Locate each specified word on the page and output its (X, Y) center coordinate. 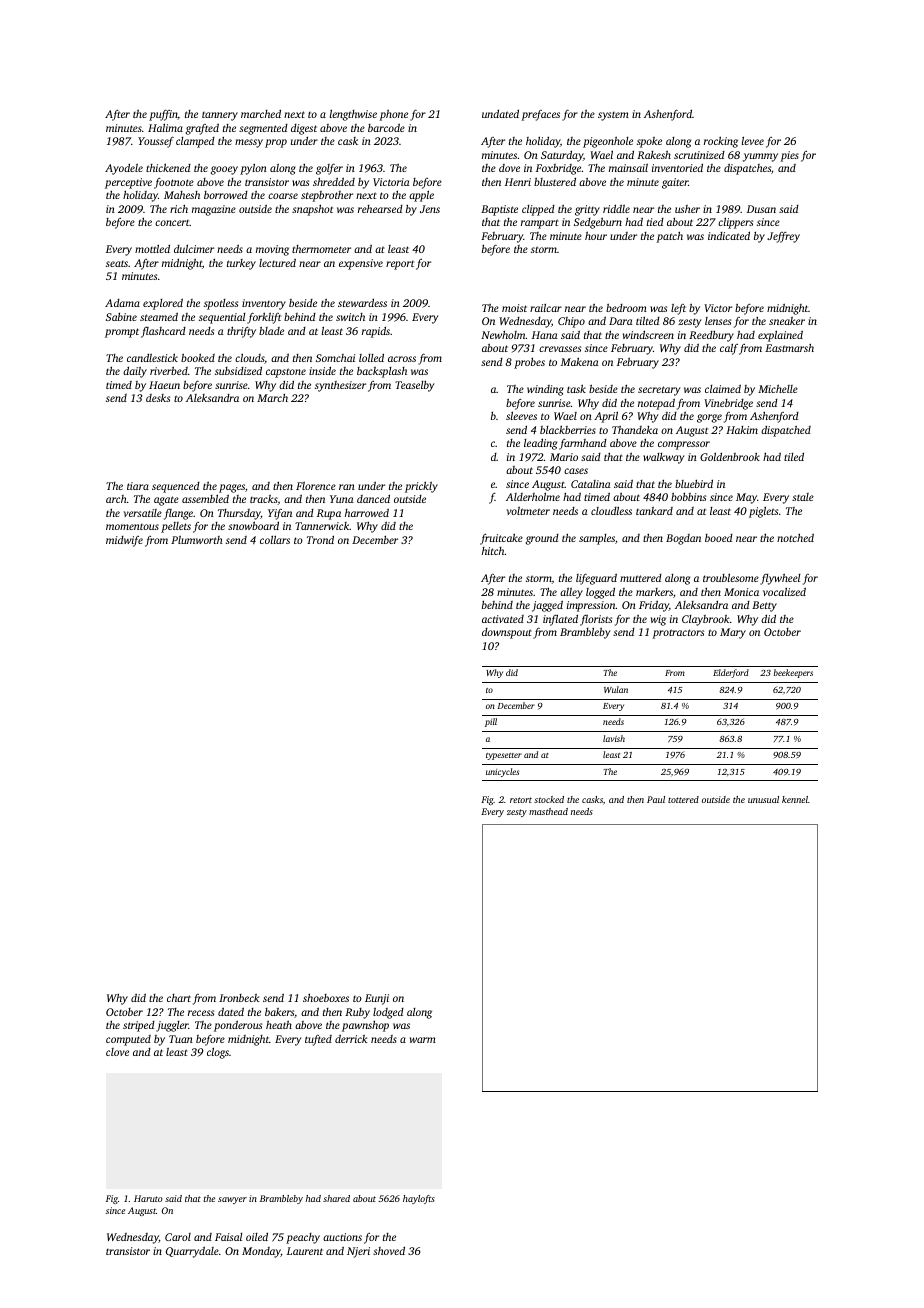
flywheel (780, 579)
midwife (124, 541)
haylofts (419, 1199)
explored (163, 304)
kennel (795, 799)
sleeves (521, 416)
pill (491, 722)
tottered (683, 799)
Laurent (305, 1251)
